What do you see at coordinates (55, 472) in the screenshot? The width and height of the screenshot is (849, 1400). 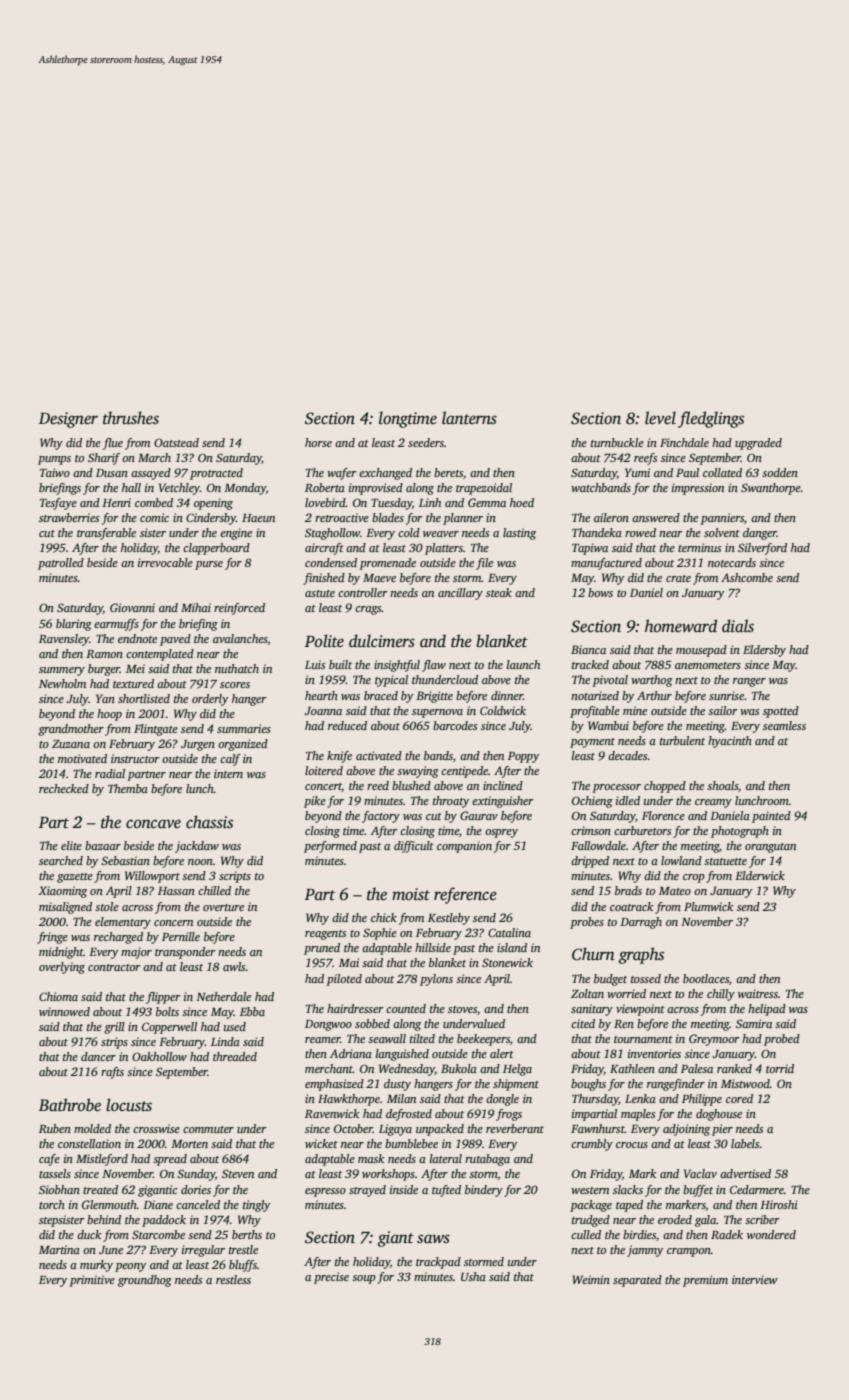 I see `Taiwo` at bounding box center [55, 472].
